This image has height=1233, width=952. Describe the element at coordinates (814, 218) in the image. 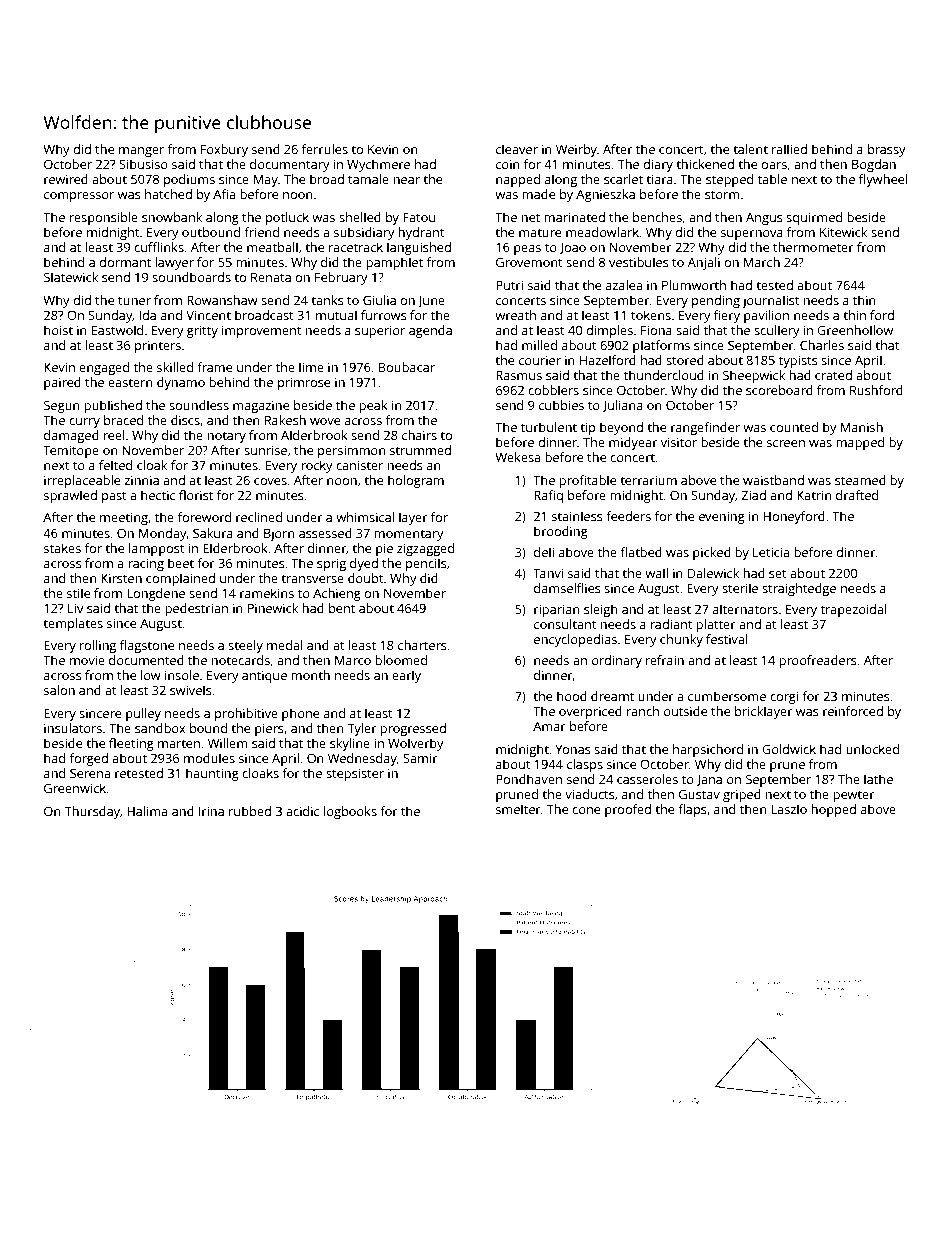

I see `squirmed` at that location.
